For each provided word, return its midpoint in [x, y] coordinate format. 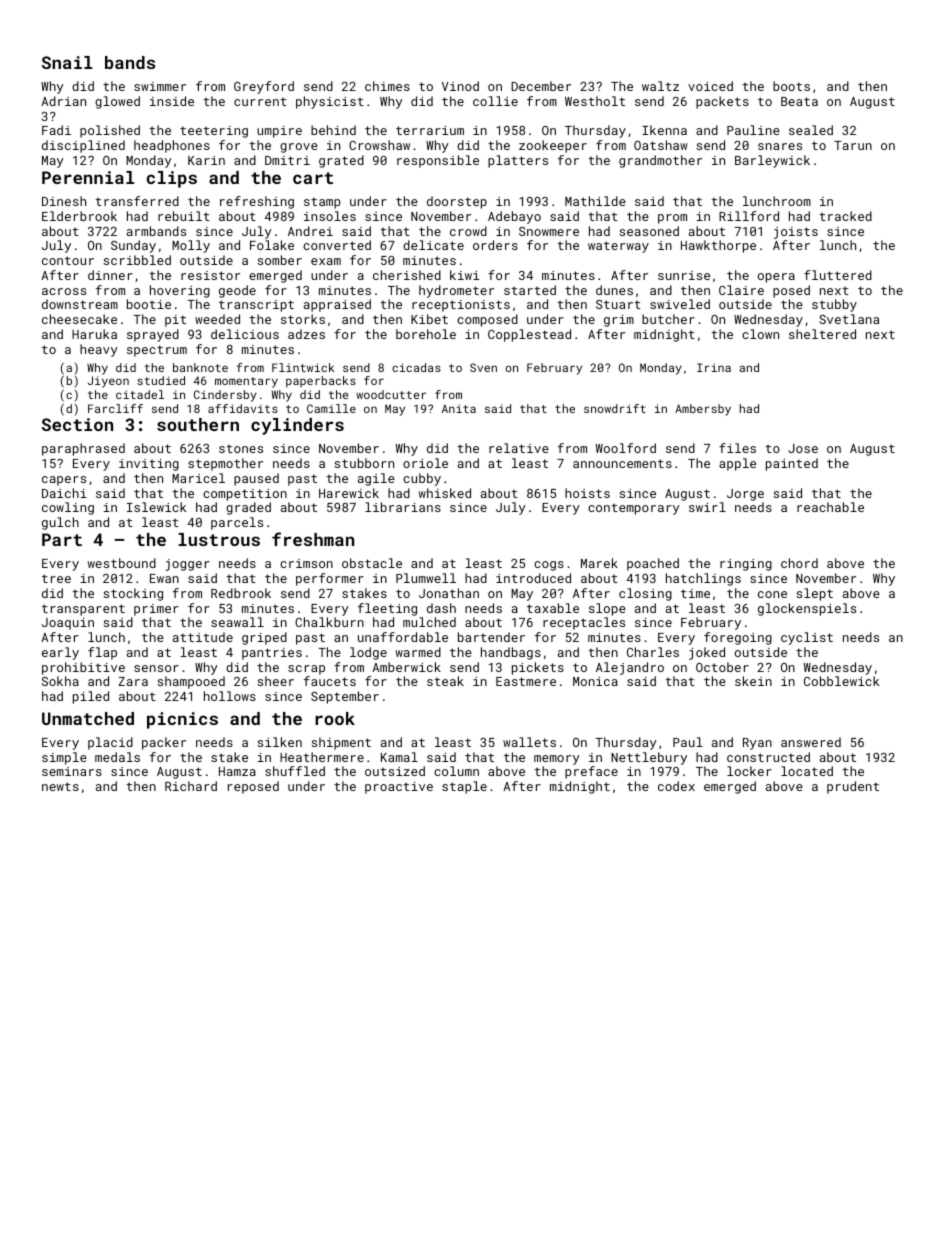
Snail [67, 62]
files [737, 448]
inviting [149, 465]
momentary [246, 382]
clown [760, 334]
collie [495, 101]
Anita [459, 408]
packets [722, 102]
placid [110, 743]
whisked [444, 493]
